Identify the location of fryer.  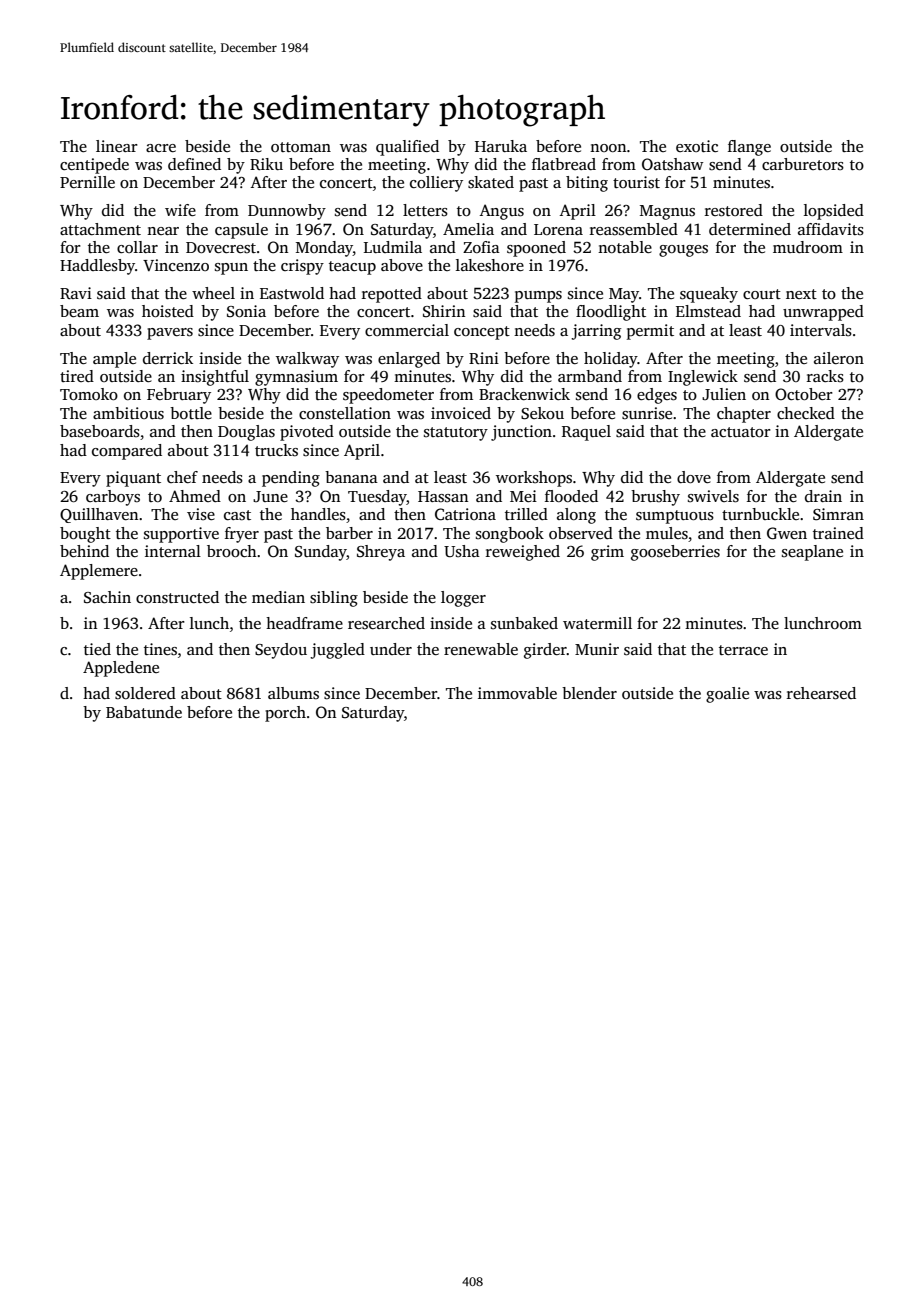
(242, 535).
